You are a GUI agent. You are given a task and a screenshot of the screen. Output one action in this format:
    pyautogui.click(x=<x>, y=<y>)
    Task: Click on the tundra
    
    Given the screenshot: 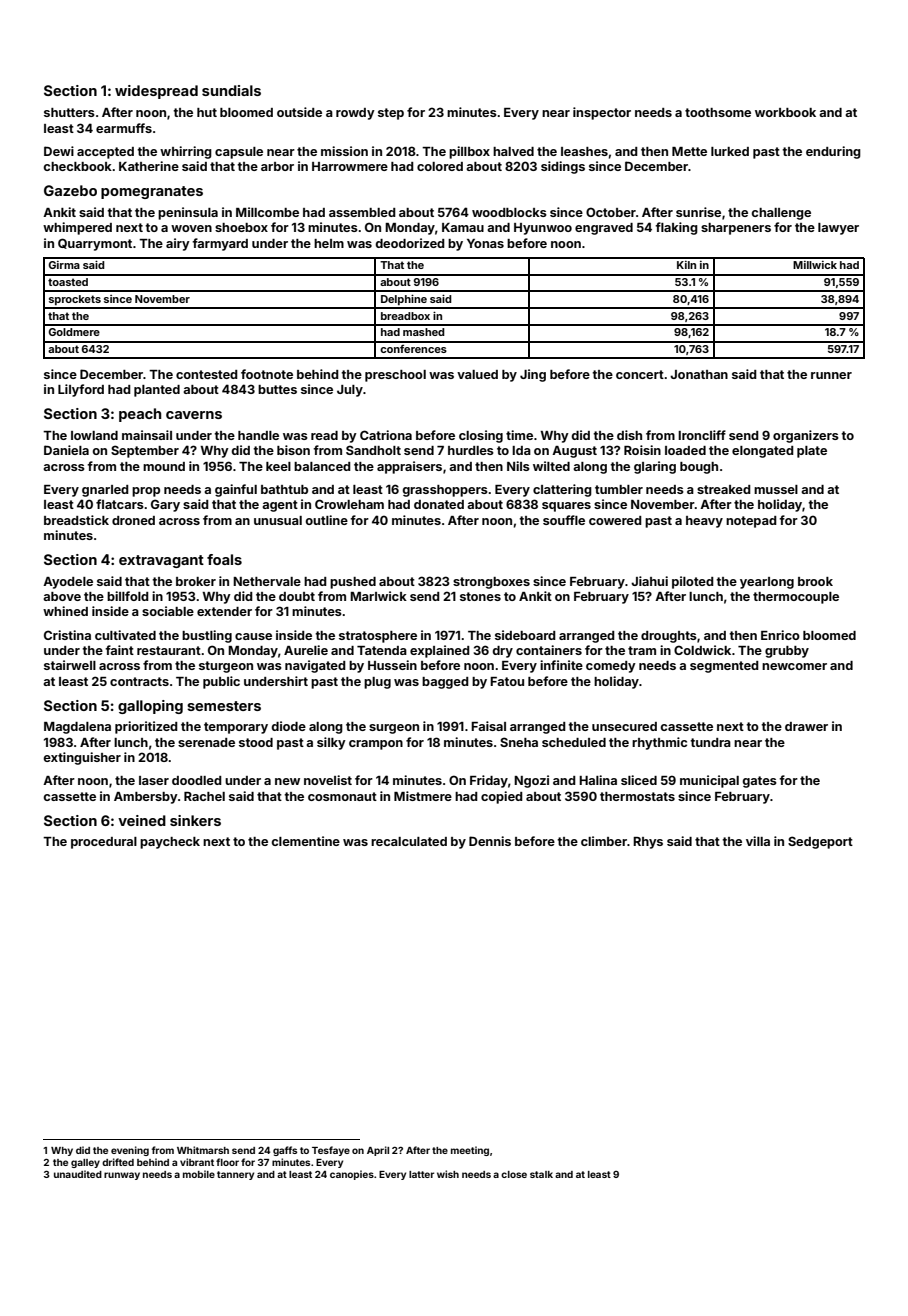 What is the action you would take?
    pyautogui.click(x=710, y=742)
